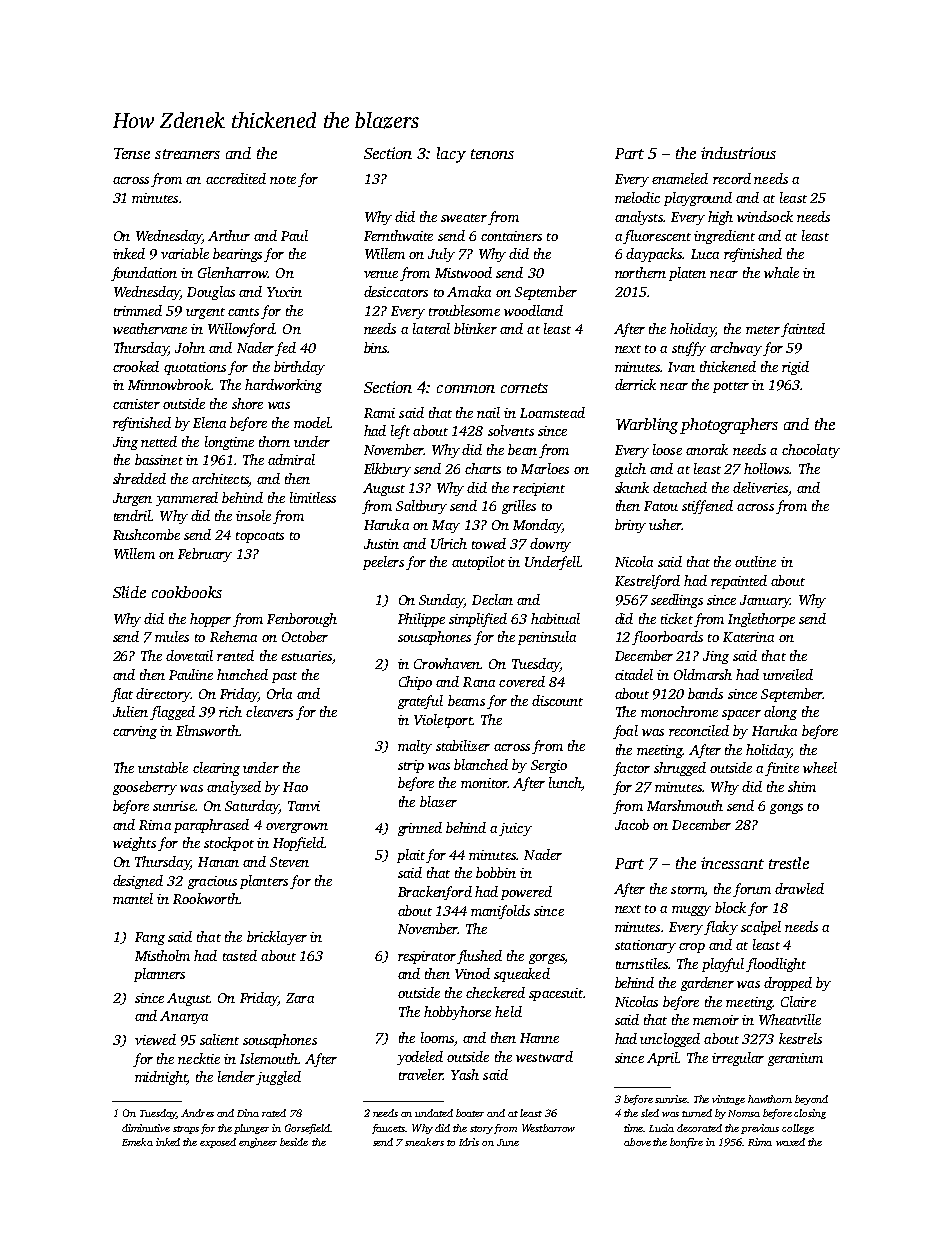  Describe the element at coordinates (269, 1058) in the document. I see `Islemouth` at that location.
